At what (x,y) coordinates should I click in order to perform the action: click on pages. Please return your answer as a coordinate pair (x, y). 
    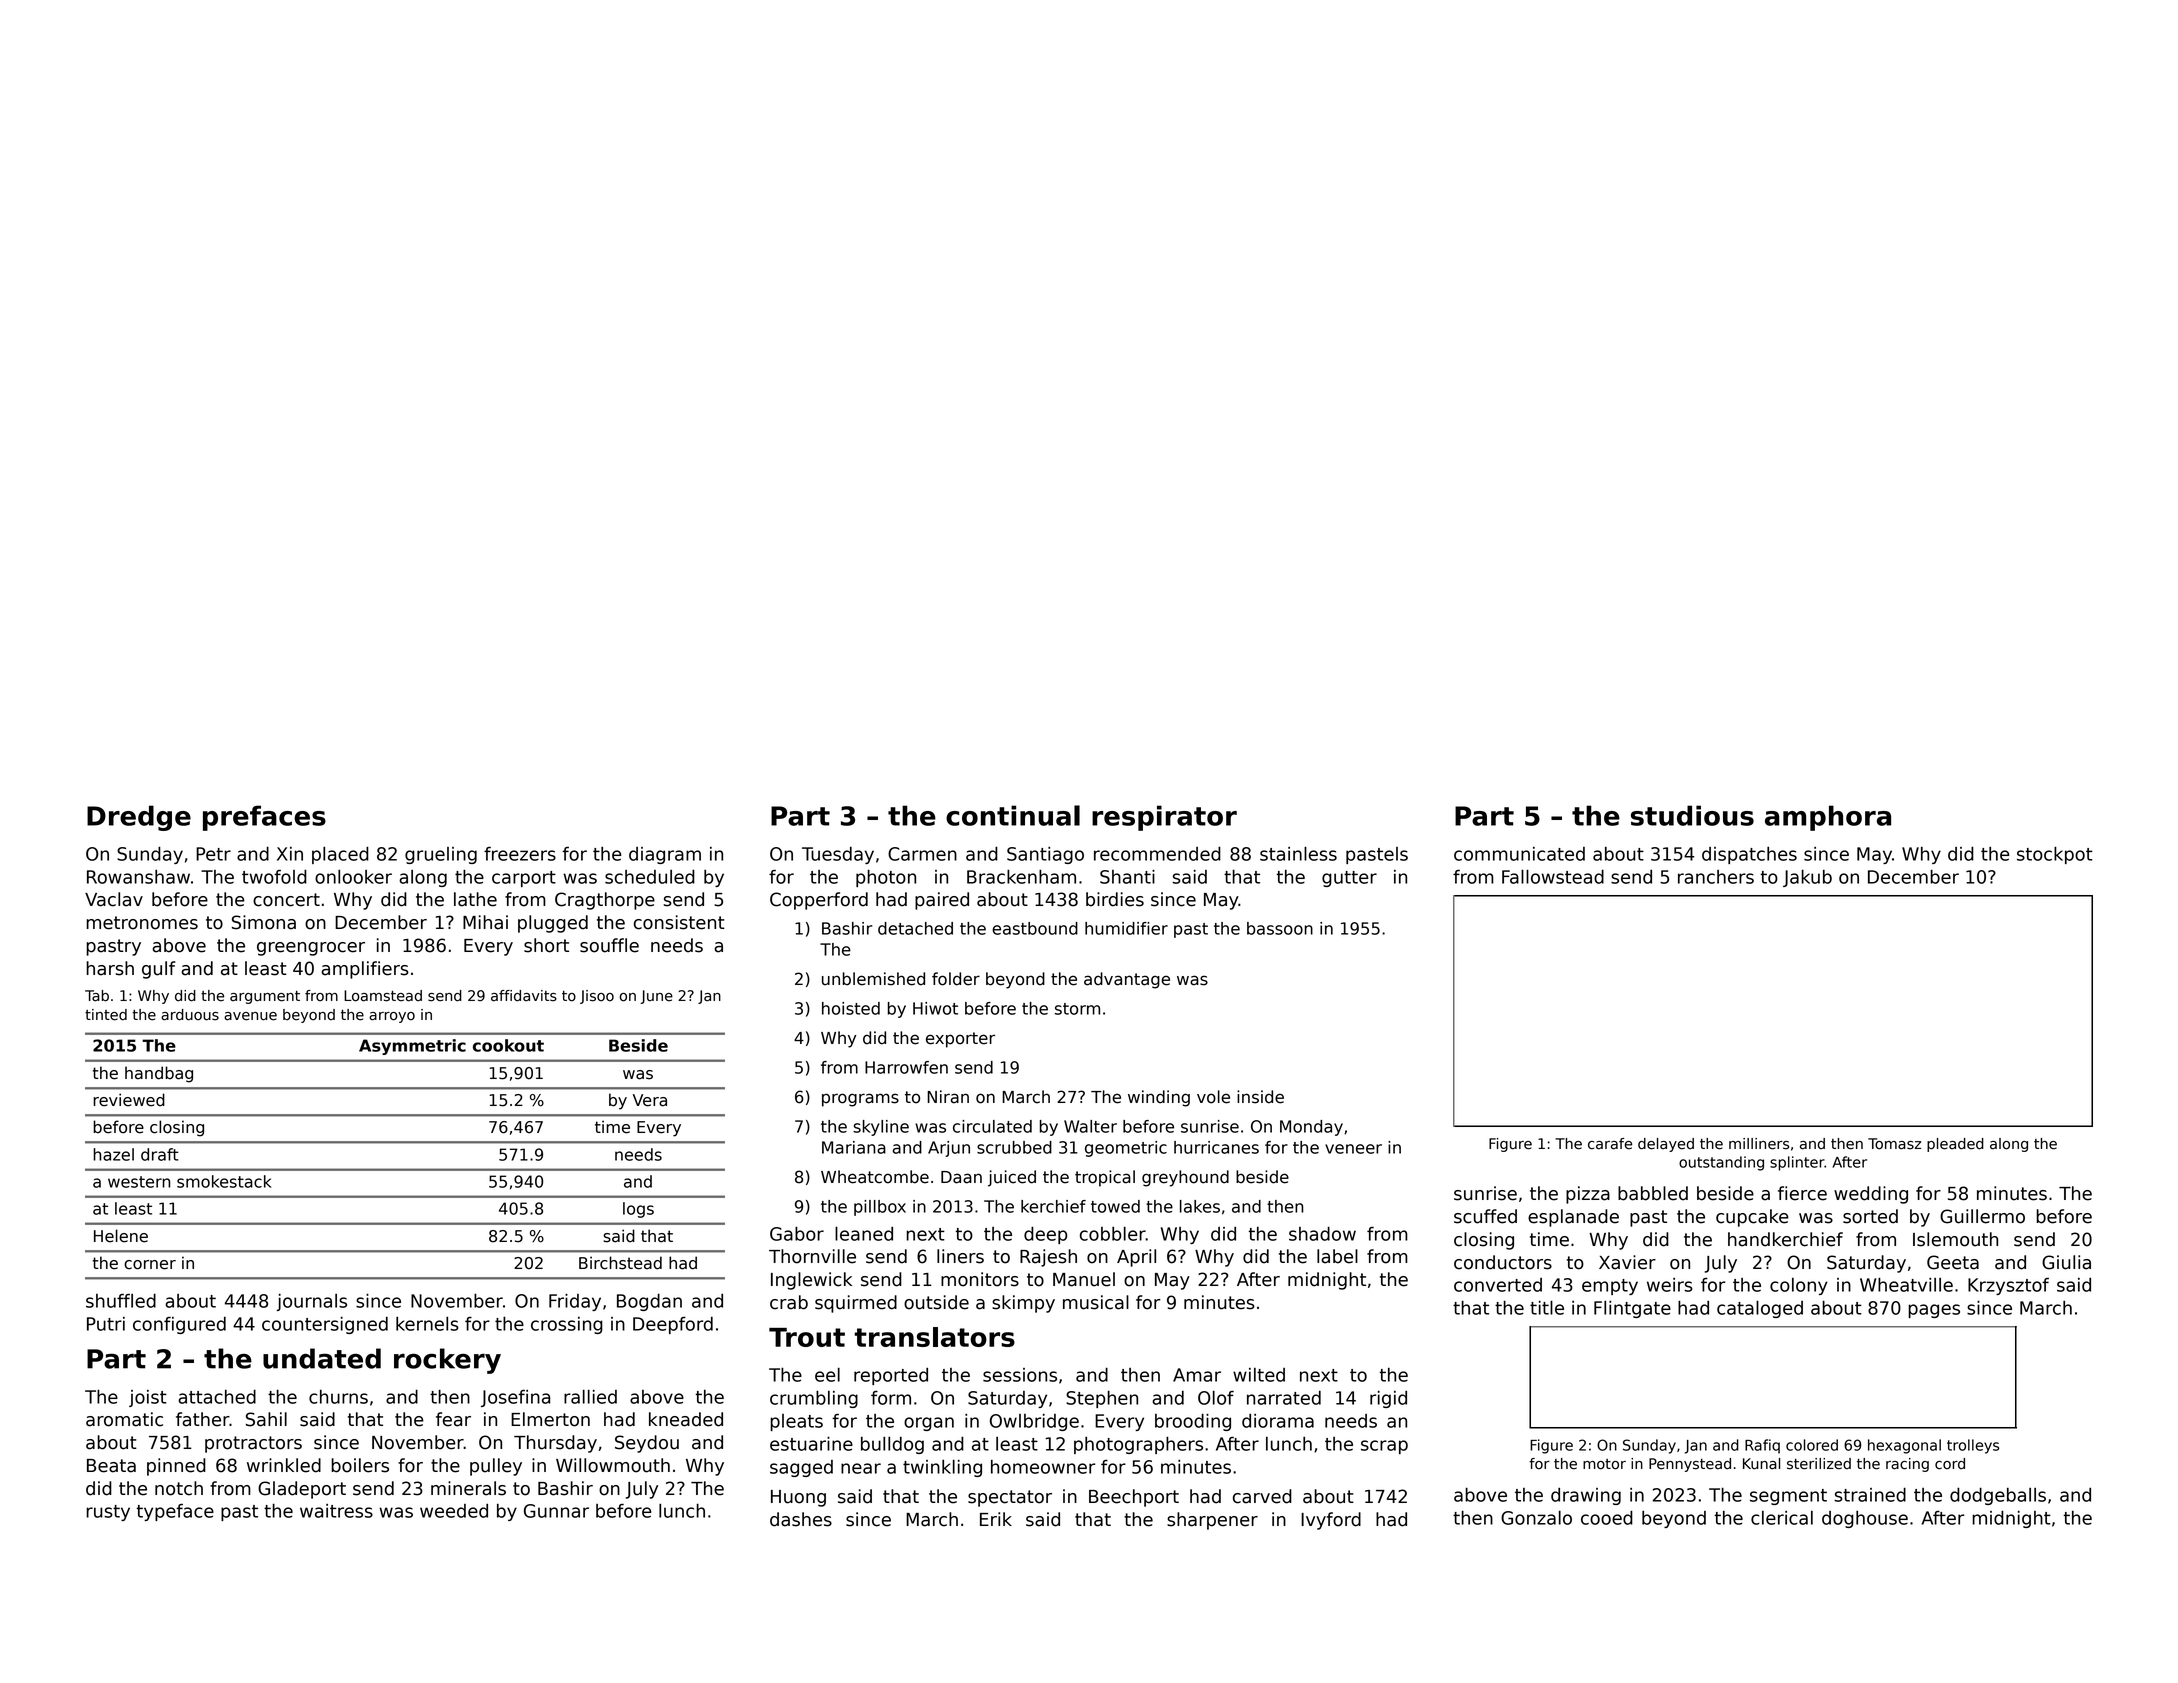
    Looking at the image, I should click on (1934, 1311).
